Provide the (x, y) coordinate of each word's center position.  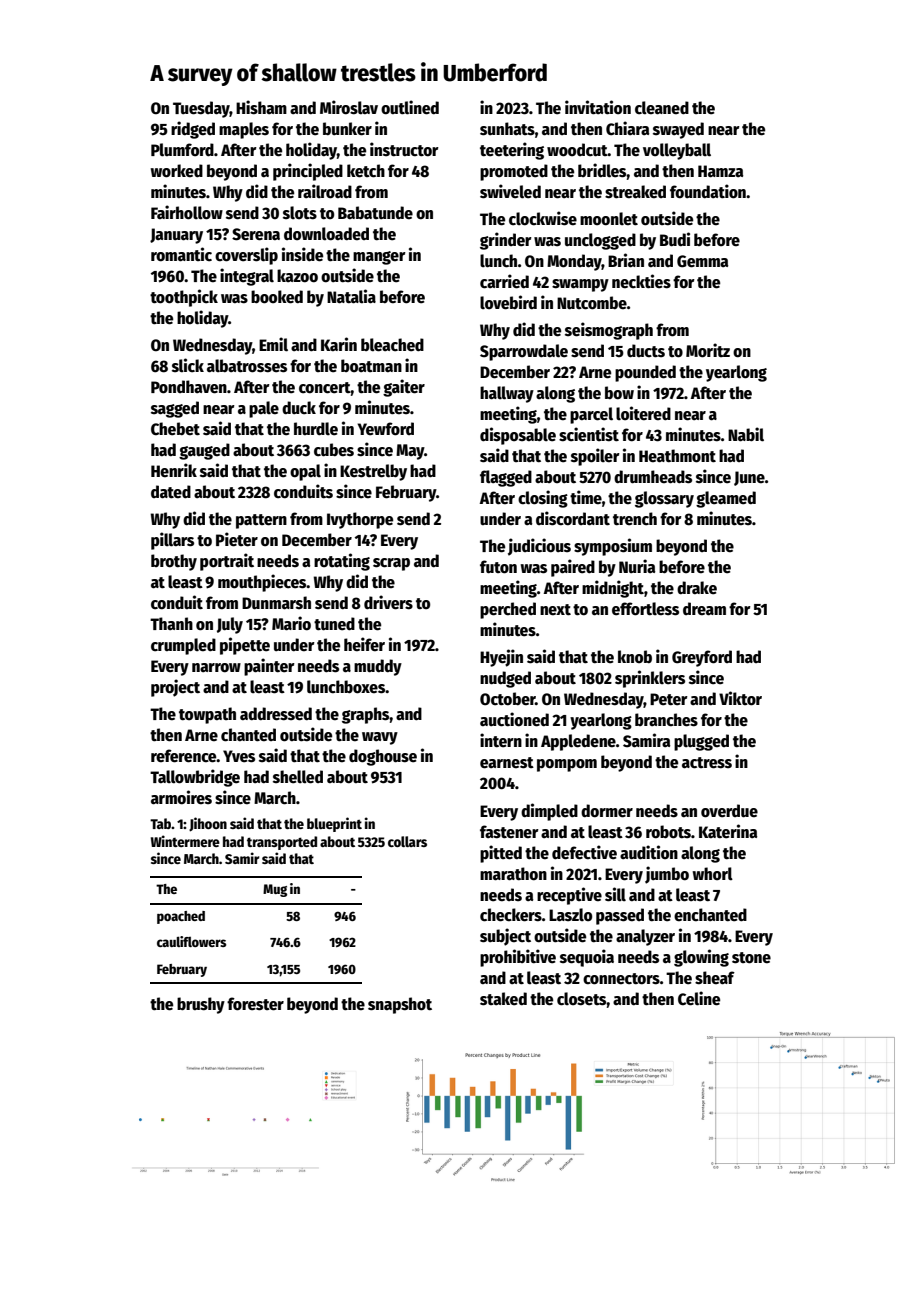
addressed (276, 714)
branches (666, 720)
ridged (193, 130)
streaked (635, 192)
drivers (388, 602)
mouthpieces (262, 583)
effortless (645, 609)
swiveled (510, 191)
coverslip (246, 256)
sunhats (507, 129)
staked (503, 999)
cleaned (662, 108)
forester (255, 1004)
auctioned (514, 719)
